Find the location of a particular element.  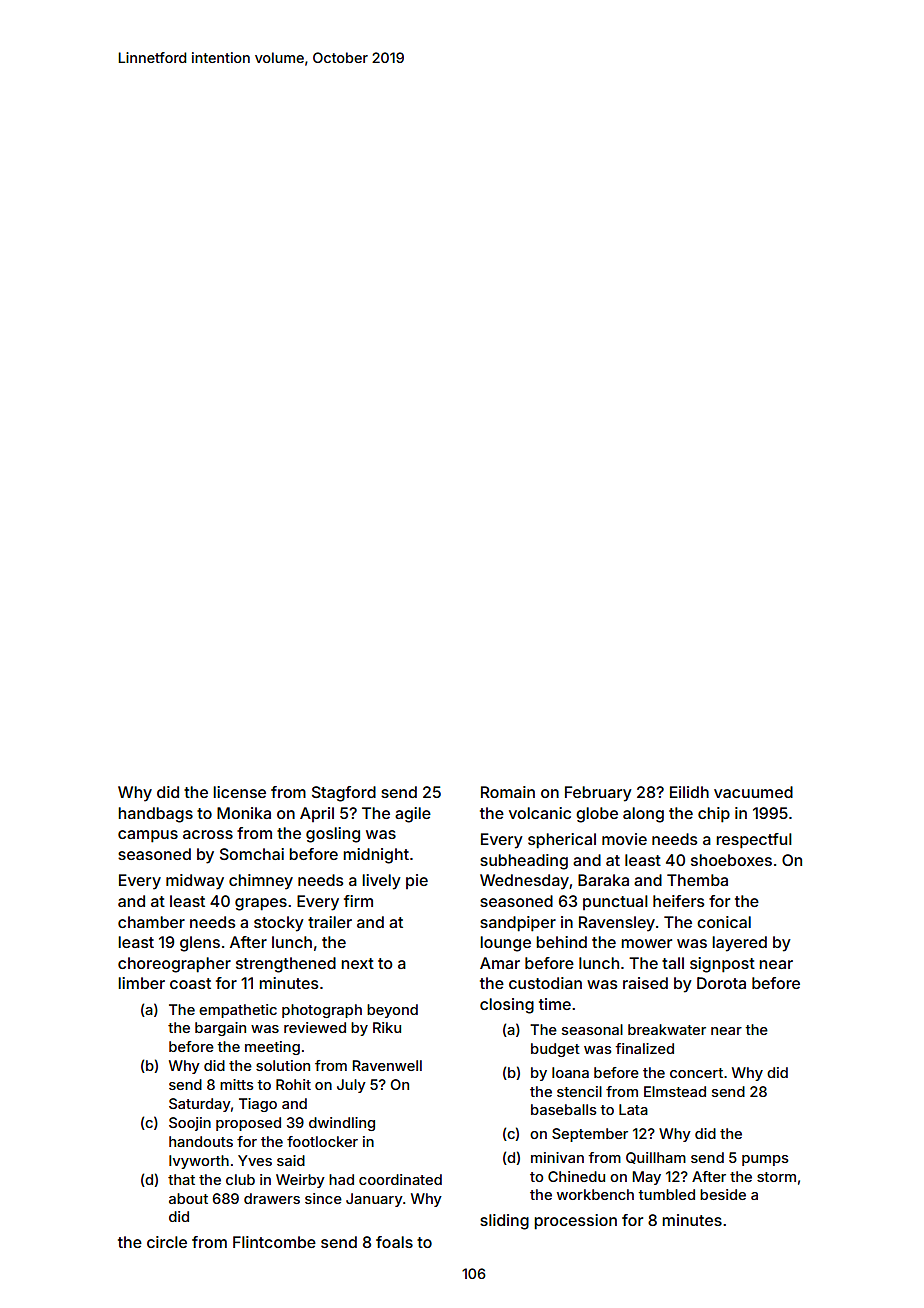

license is located at coordinates (239, 792).
